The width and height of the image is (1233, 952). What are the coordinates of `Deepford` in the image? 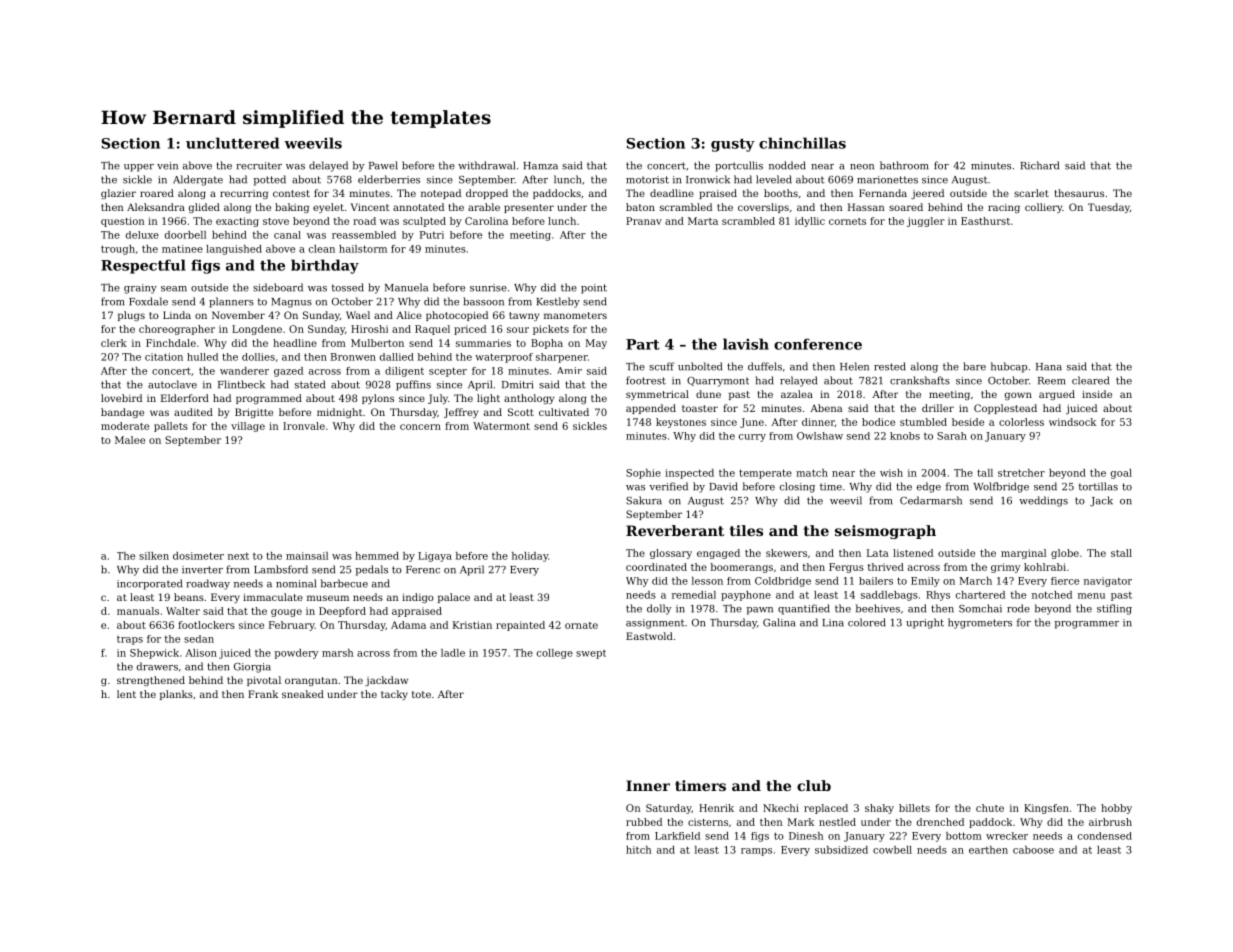 It's located at (342, 612).
